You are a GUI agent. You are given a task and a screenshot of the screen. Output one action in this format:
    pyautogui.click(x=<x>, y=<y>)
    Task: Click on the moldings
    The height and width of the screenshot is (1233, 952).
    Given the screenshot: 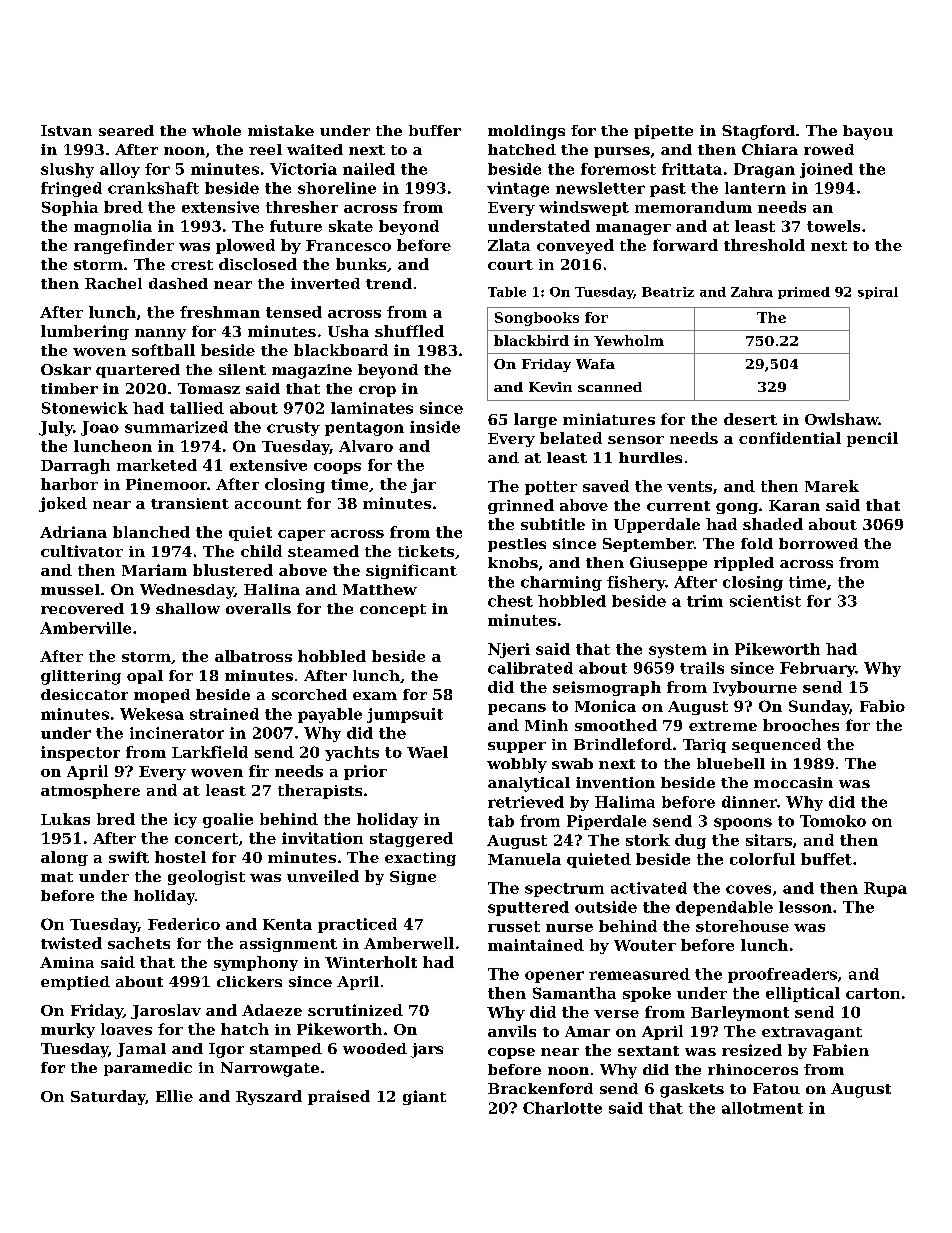 What is the action you would take?
    pyautogui.click(x=526, y=132)
